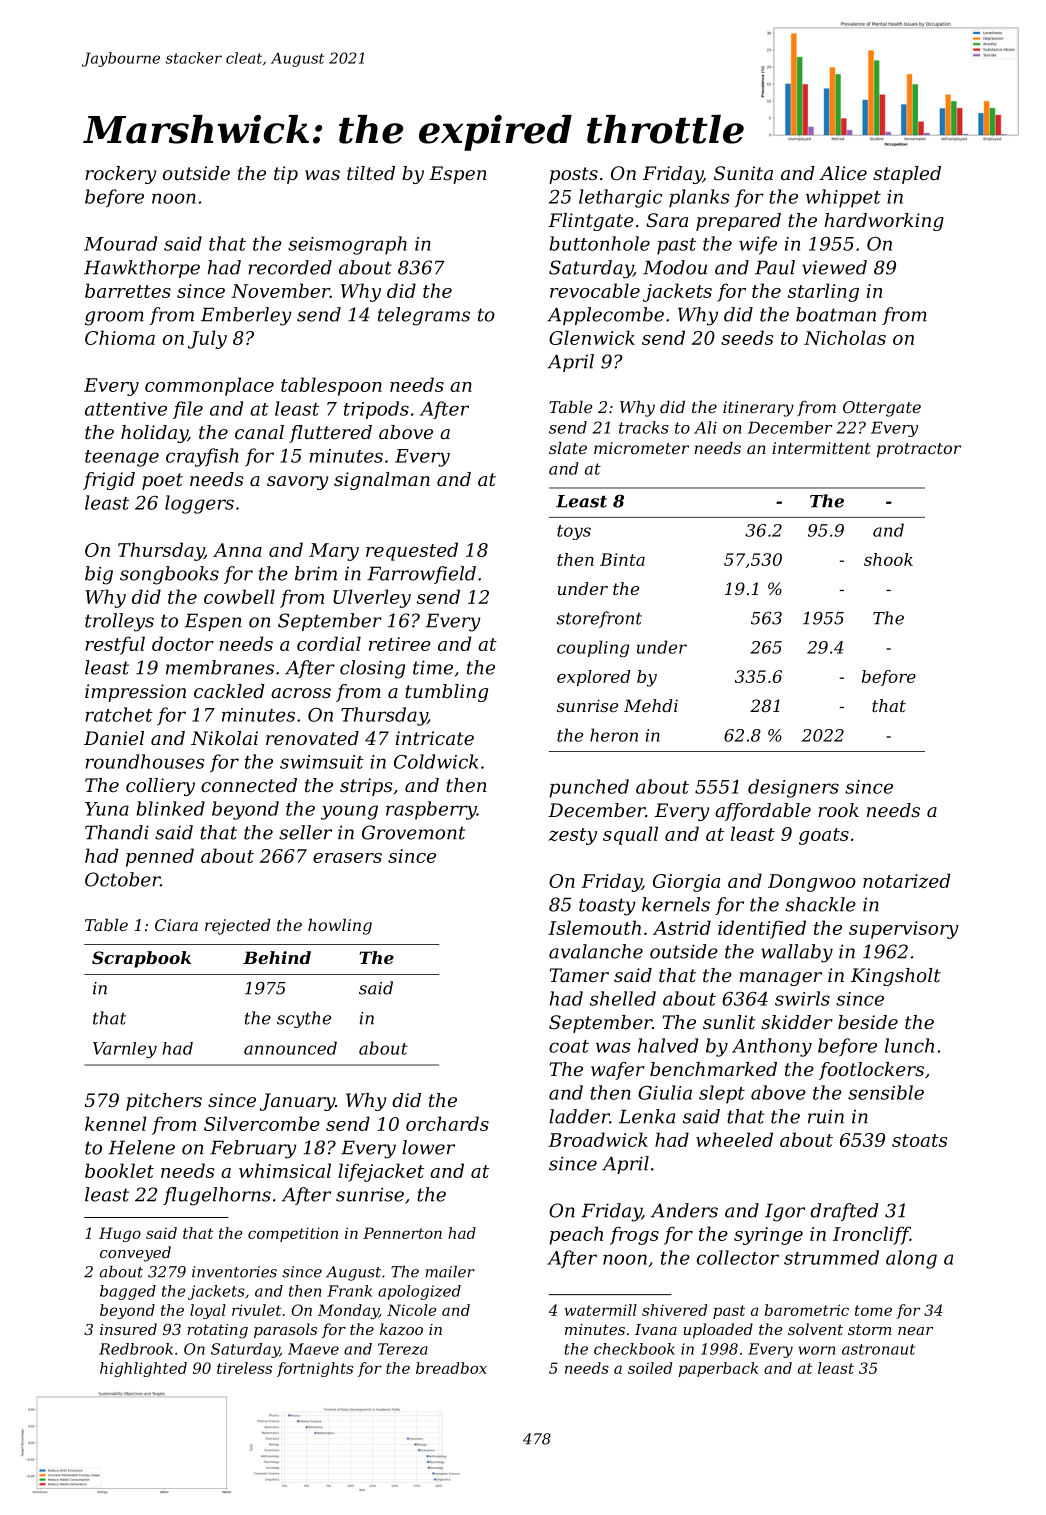 Image resolution: width=1046 pixels, height=1515 pixels. I want to click on cordial, so click(329, 643).
